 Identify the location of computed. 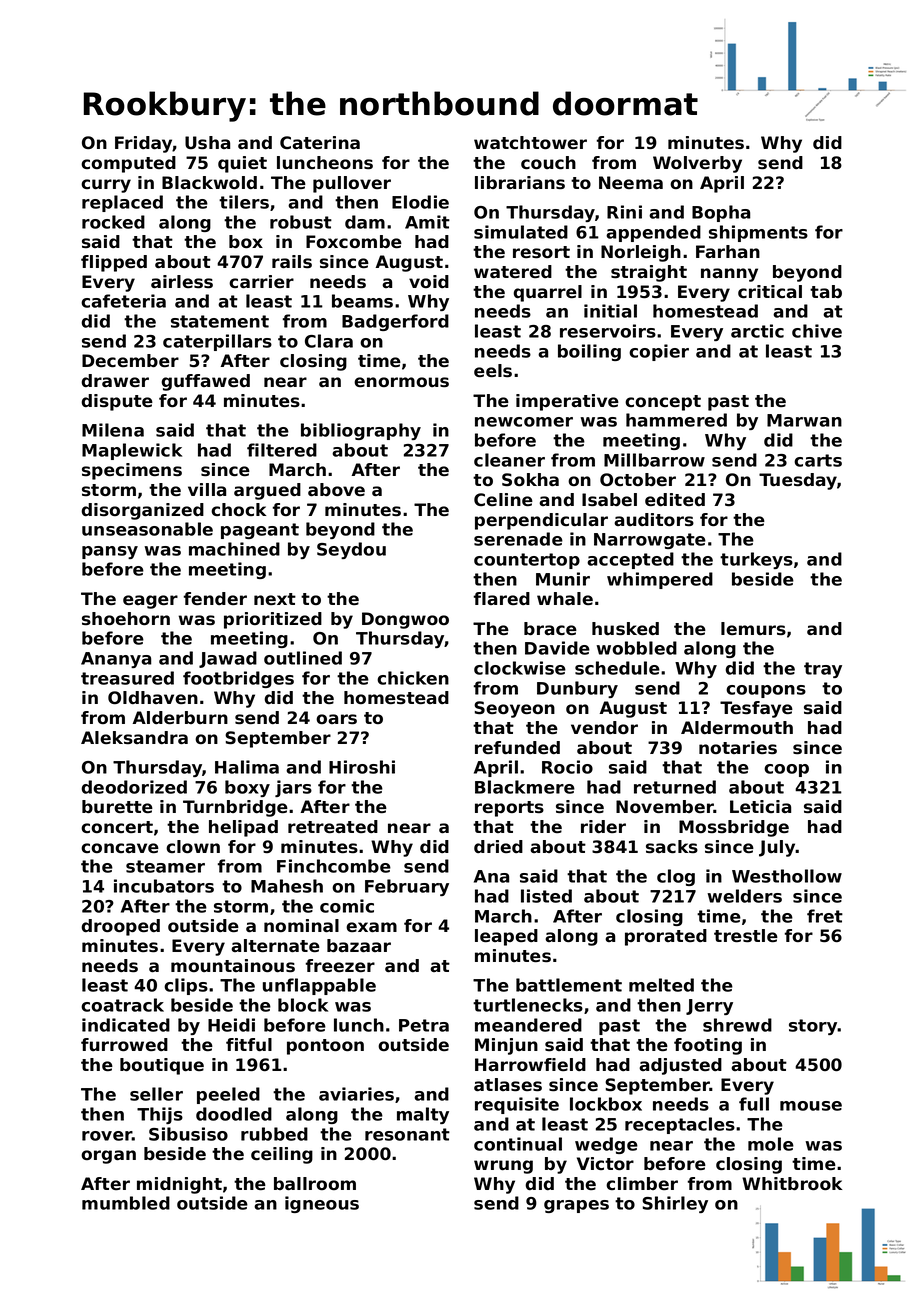
(128, 164).
